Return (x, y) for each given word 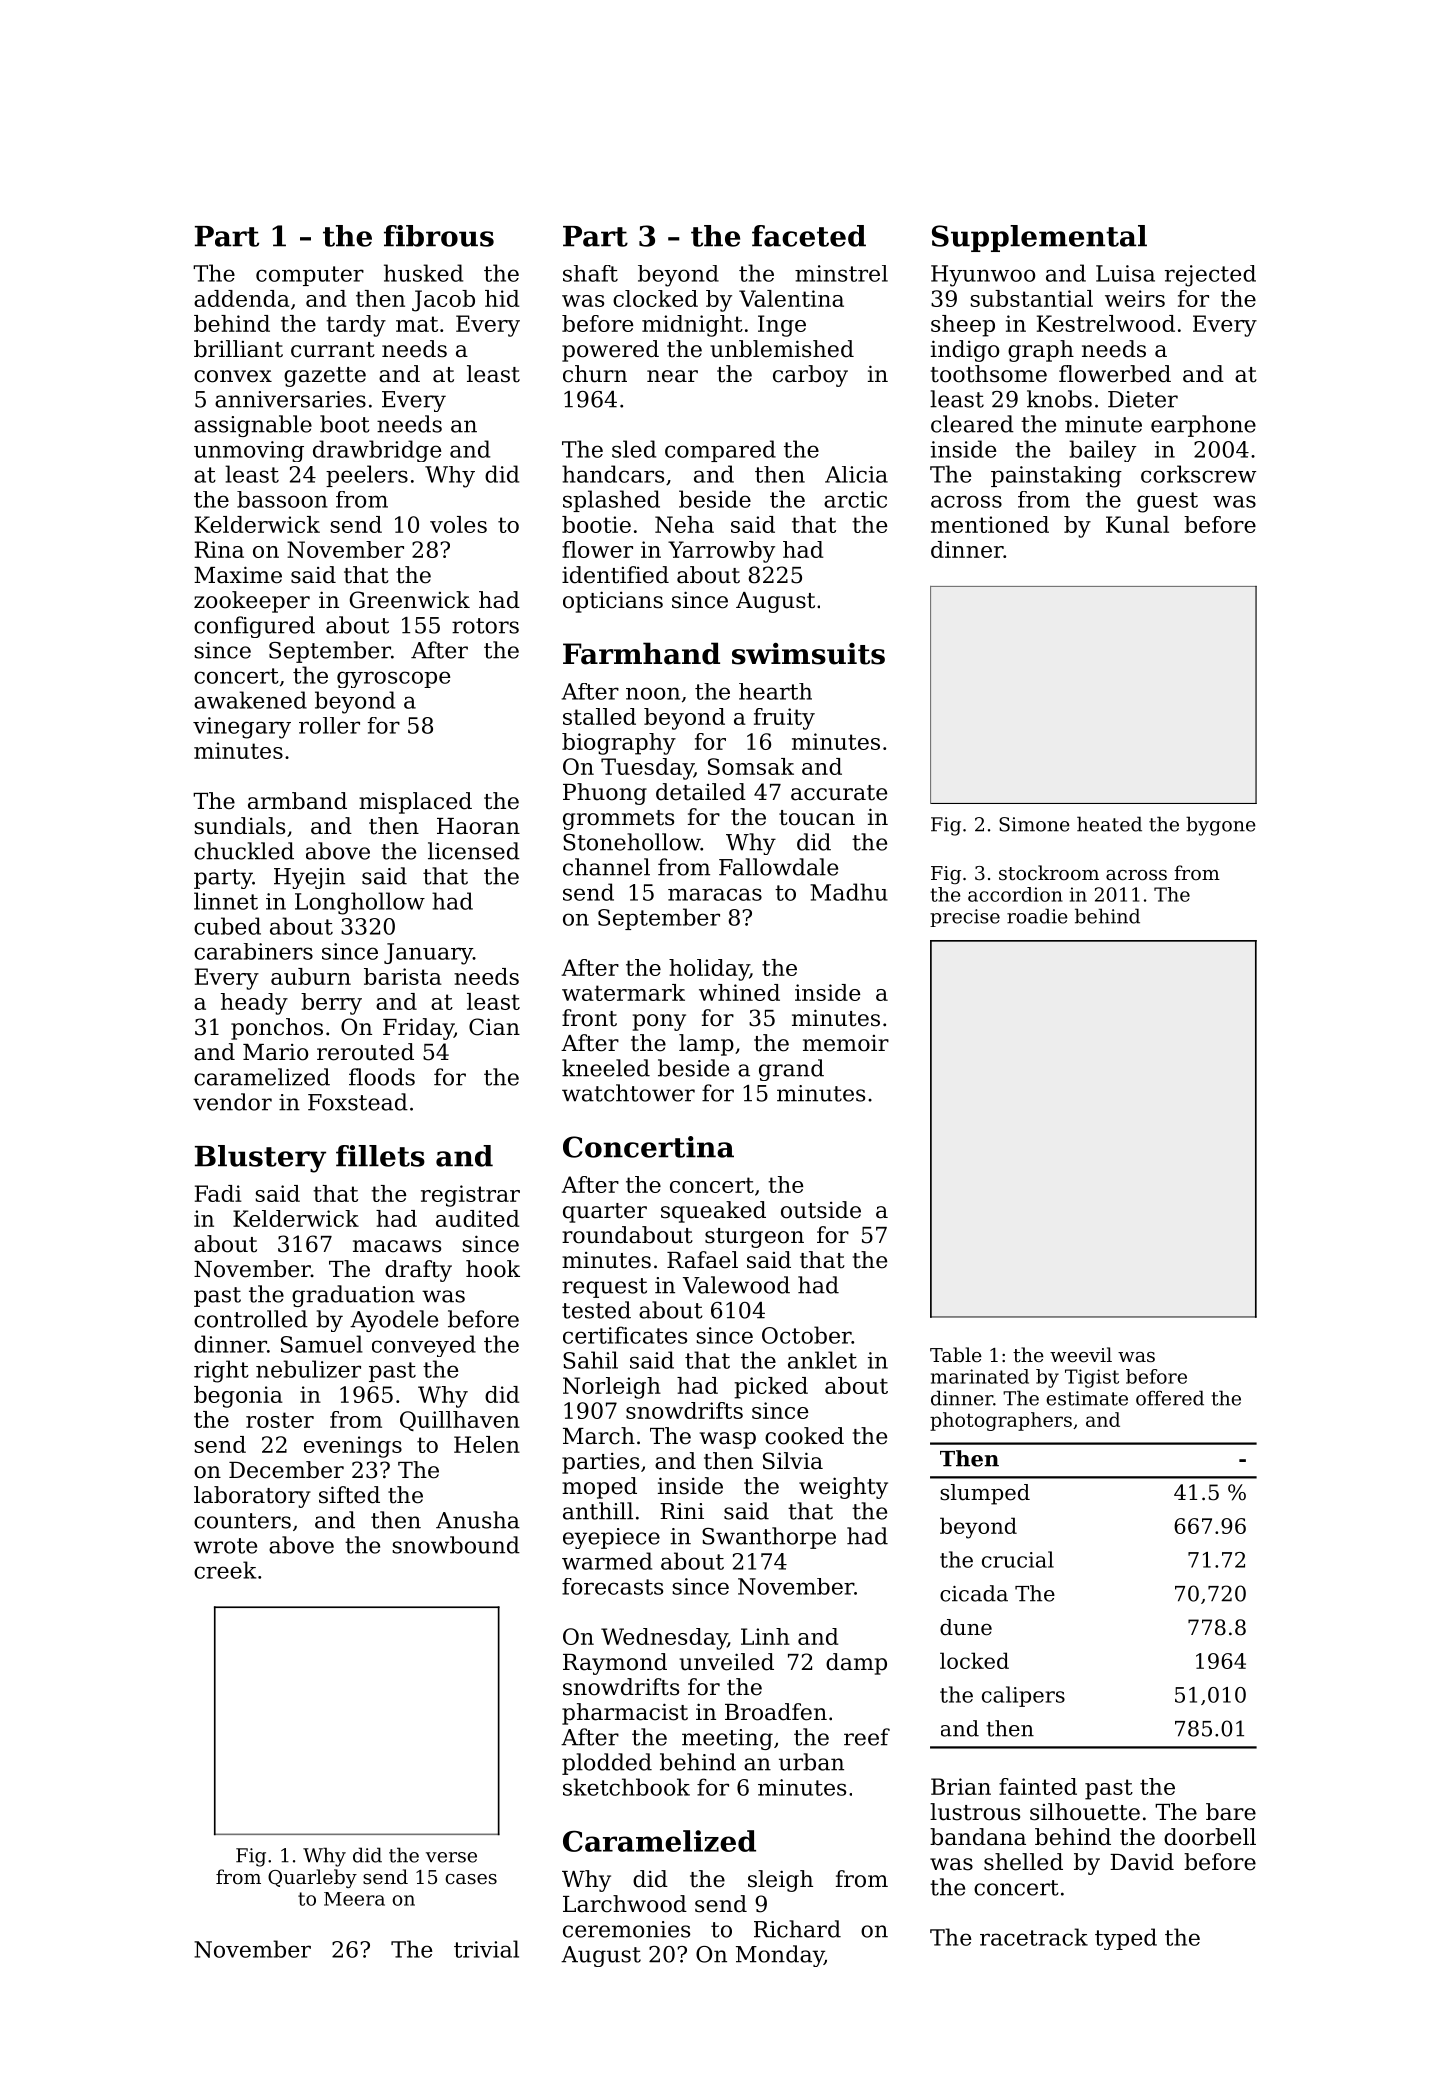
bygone (1221, 826)
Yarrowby (721, 552)
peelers (367, 476)
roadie (1037, 916)
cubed (227, 926)
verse (451, 1857)
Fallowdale (778, 867)
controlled (251, 1319)
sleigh (780, 1881)
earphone (1203, 426)
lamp (706, 1045)
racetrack (1034, 1937)
